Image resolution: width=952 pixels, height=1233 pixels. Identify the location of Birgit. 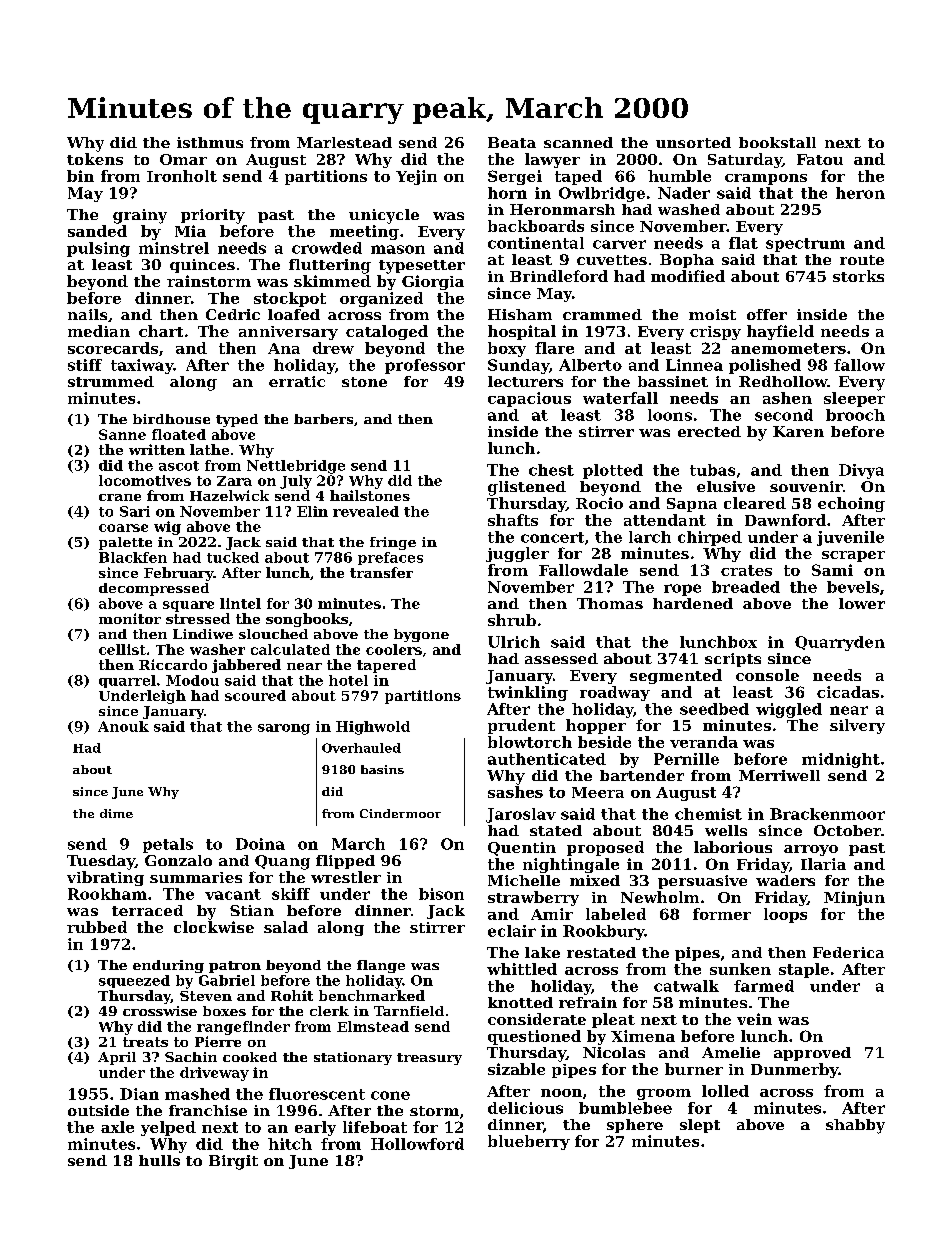
(233, 1162).
